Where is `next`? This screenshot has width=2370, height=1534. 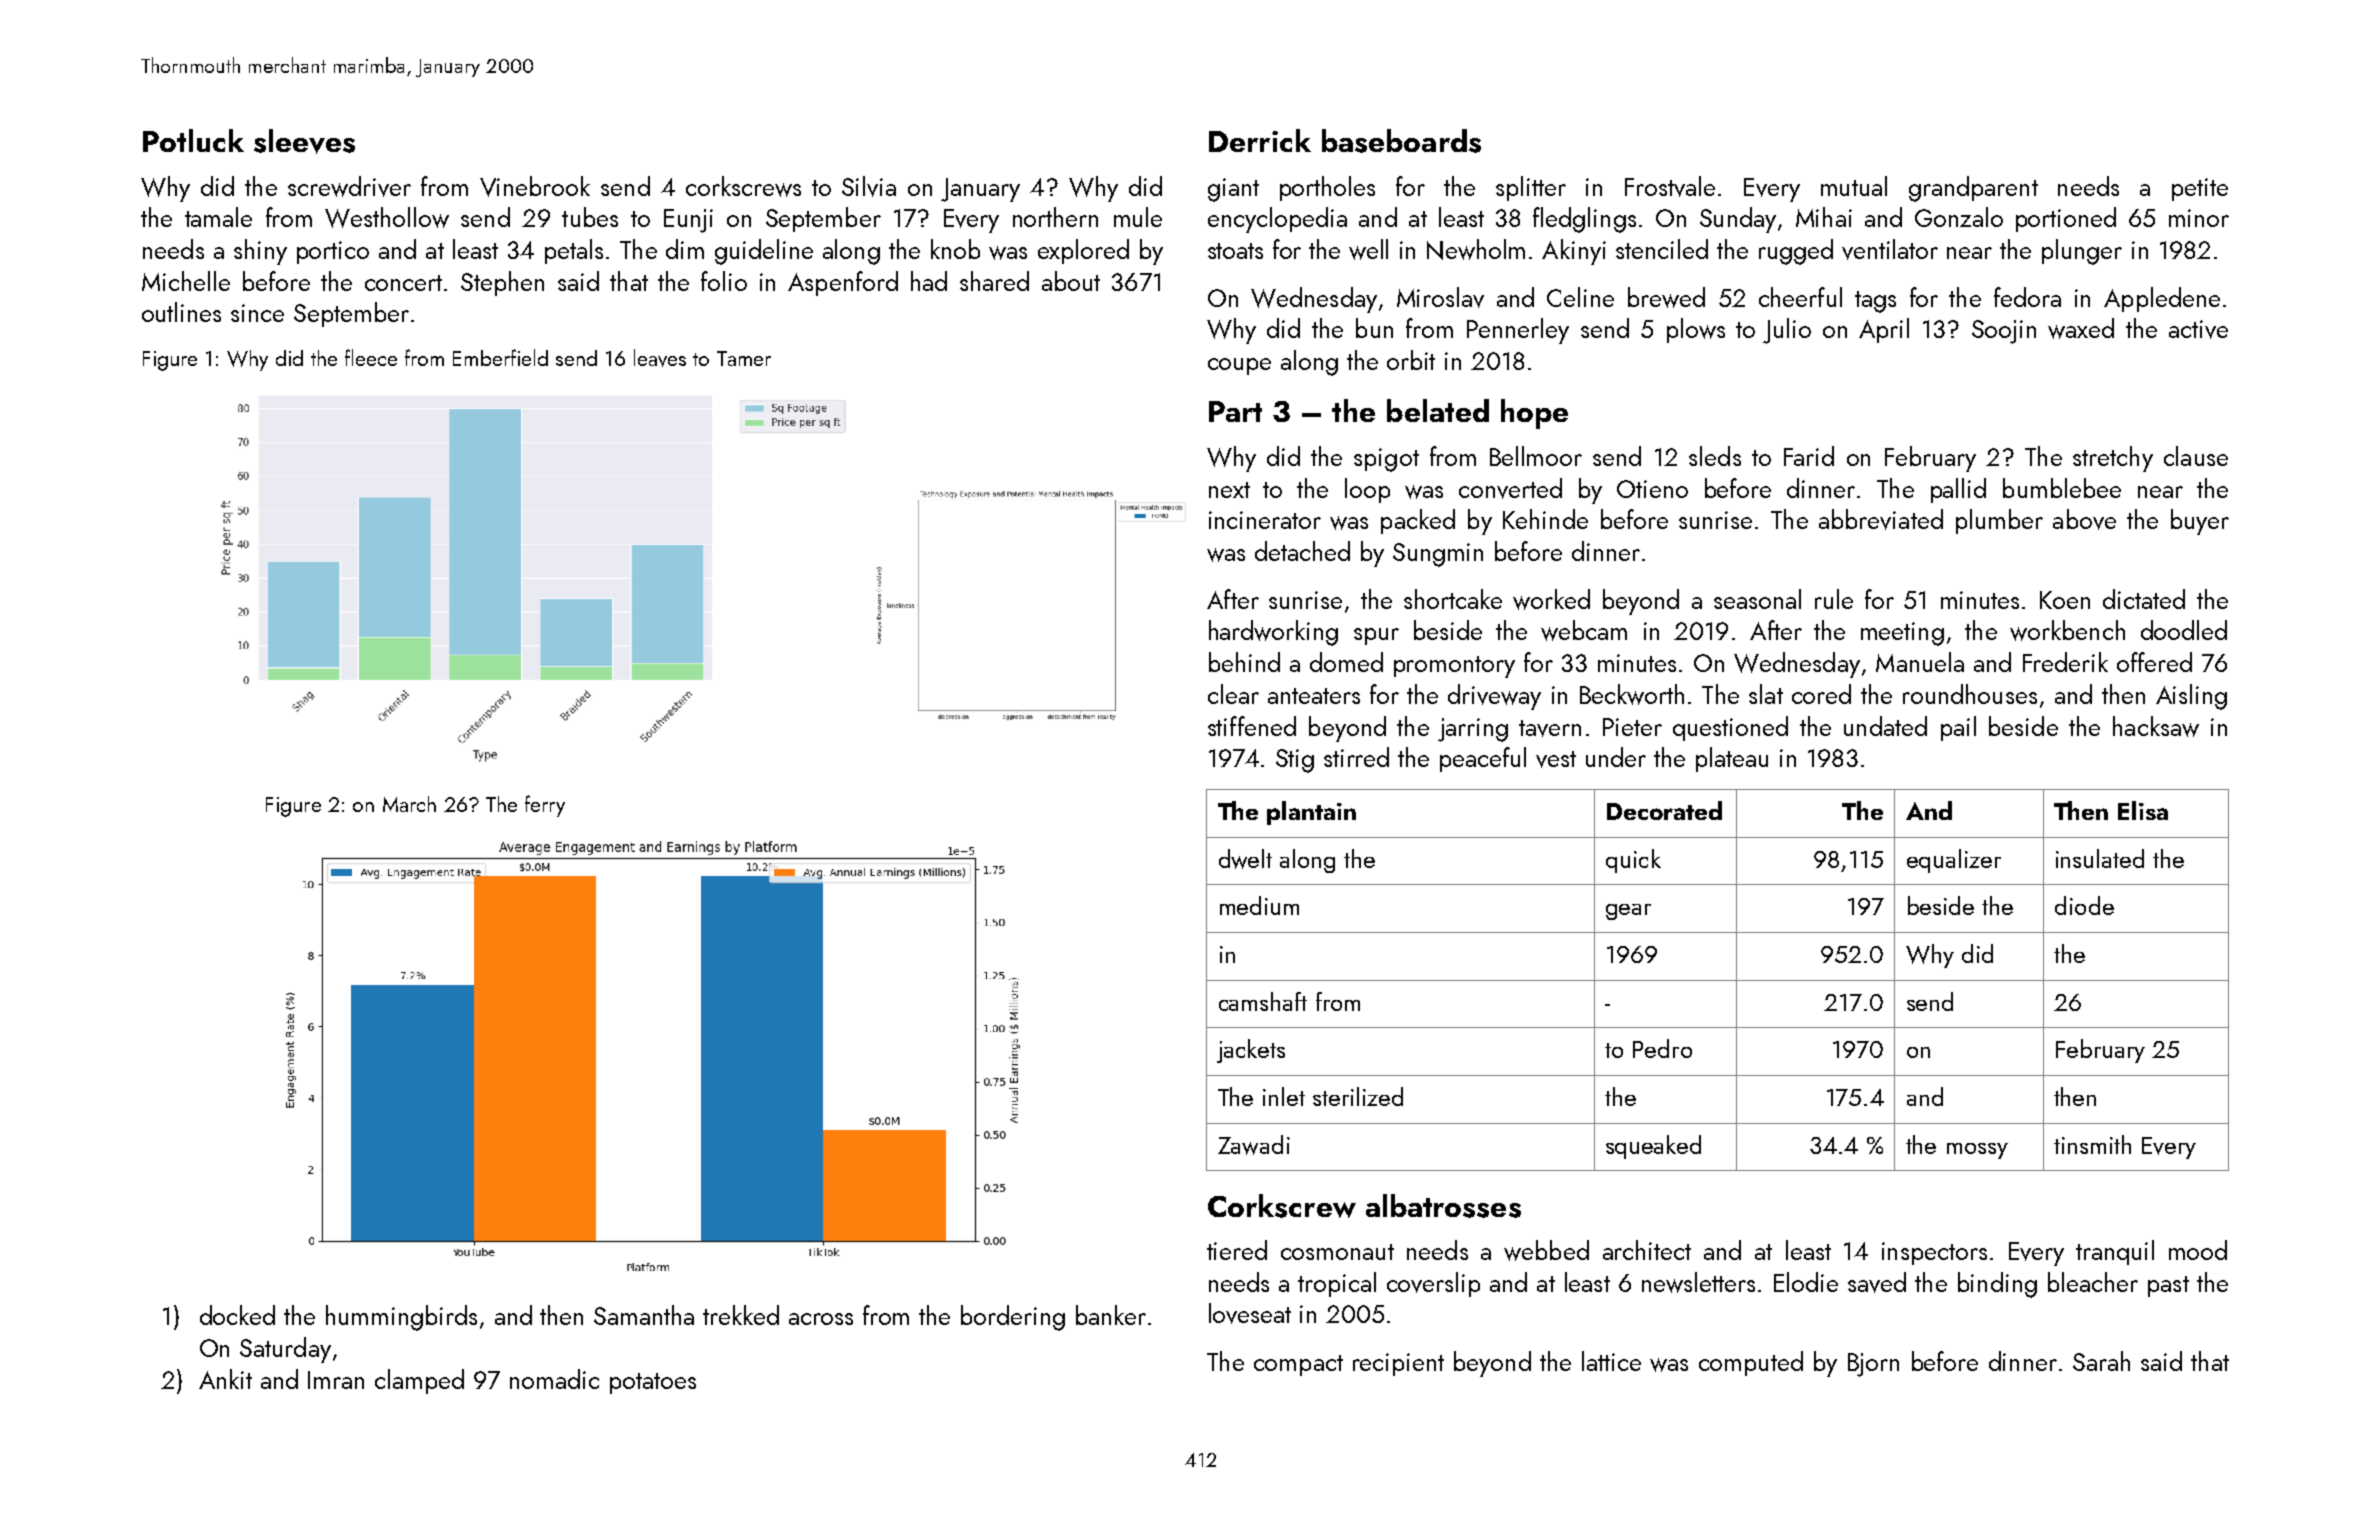 next is located at coordinates (1229, 490).
